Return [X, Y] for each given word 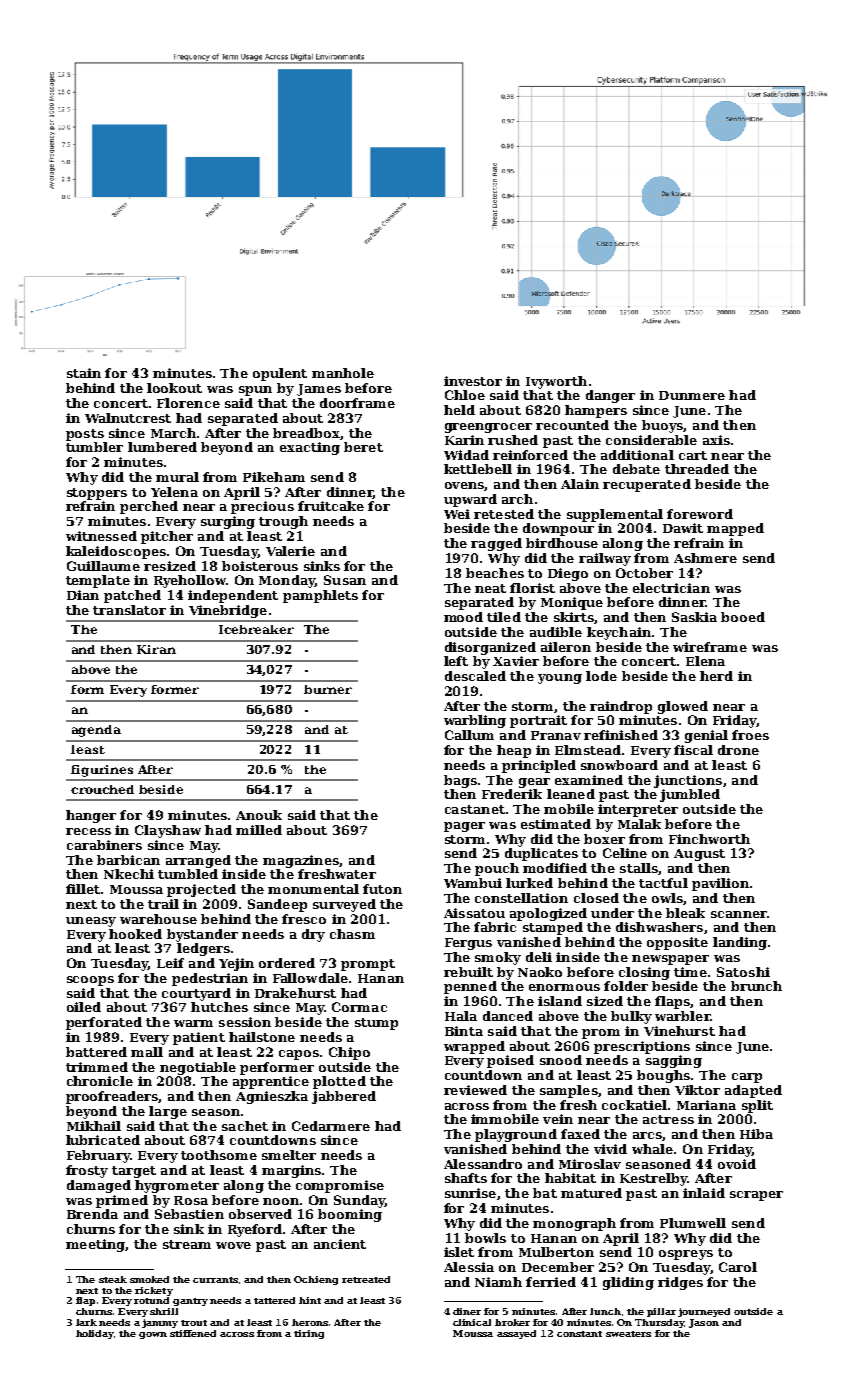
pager [464, 827]
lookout [174, 388]
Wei [457, 514]
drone [738, 750]
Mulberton [556, 1252]
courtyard [196, 994]
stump [376, 1024]
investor [473, 381]
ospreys [686, 1255]
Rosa [191, 1200]
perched [149, 507]
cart [693, 455]
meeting [95, 1245]
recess [88, 831]
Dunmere [692, 395]
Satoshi [743, 972]
